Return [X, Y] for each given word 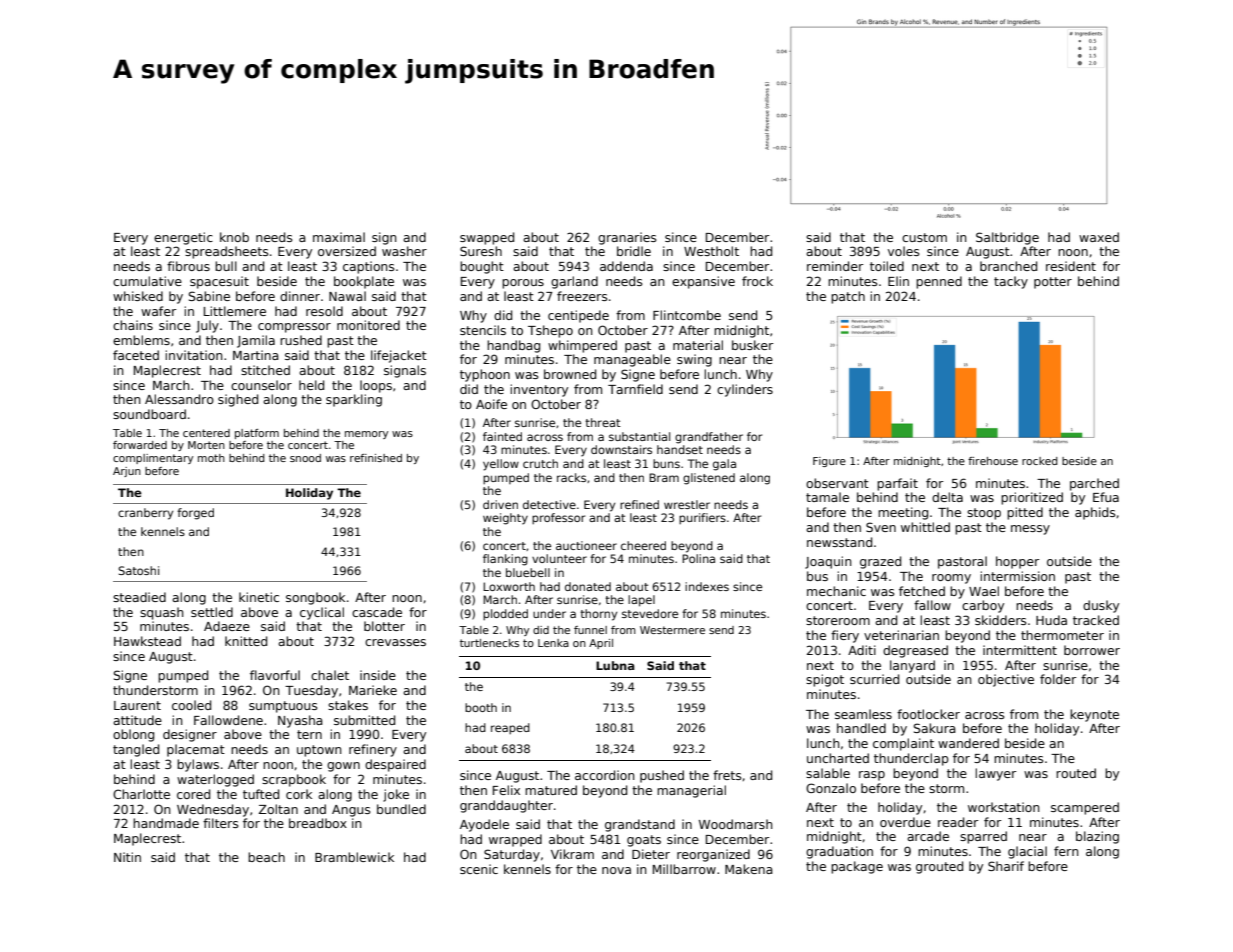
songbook [315, 598]
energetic [183, 238]
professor [558, 519]
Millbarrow [684, 869]
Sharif [1006, 866]
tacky [1011, 282]
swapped [487, 238]
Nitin [127, 857]
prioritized [1032, 498]
